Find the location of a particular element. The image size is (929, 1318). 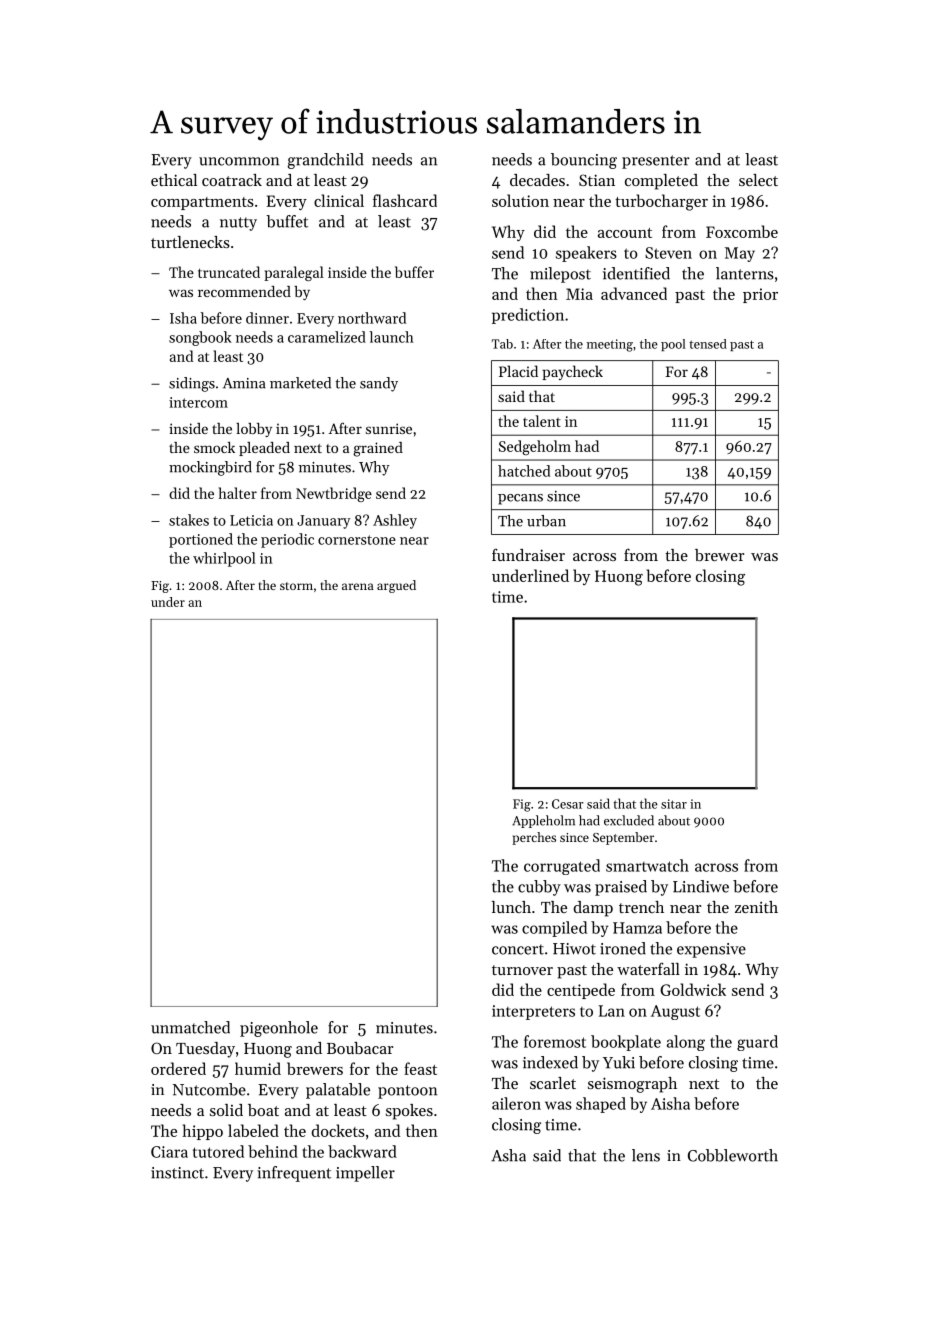

unmatched is located at coordinates (190, 1027).
